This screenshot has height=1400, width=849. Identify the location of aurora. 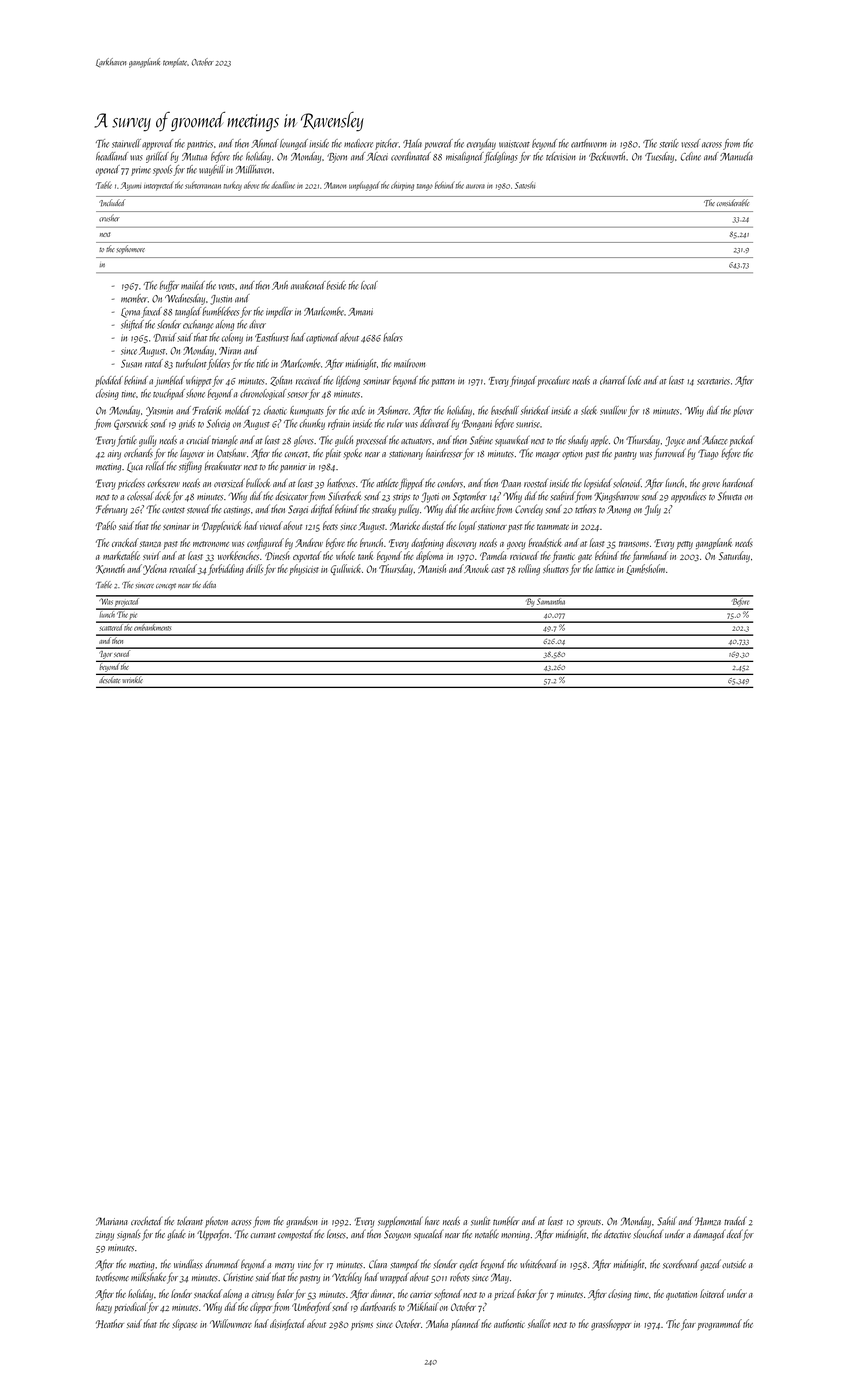
(475, 186).
